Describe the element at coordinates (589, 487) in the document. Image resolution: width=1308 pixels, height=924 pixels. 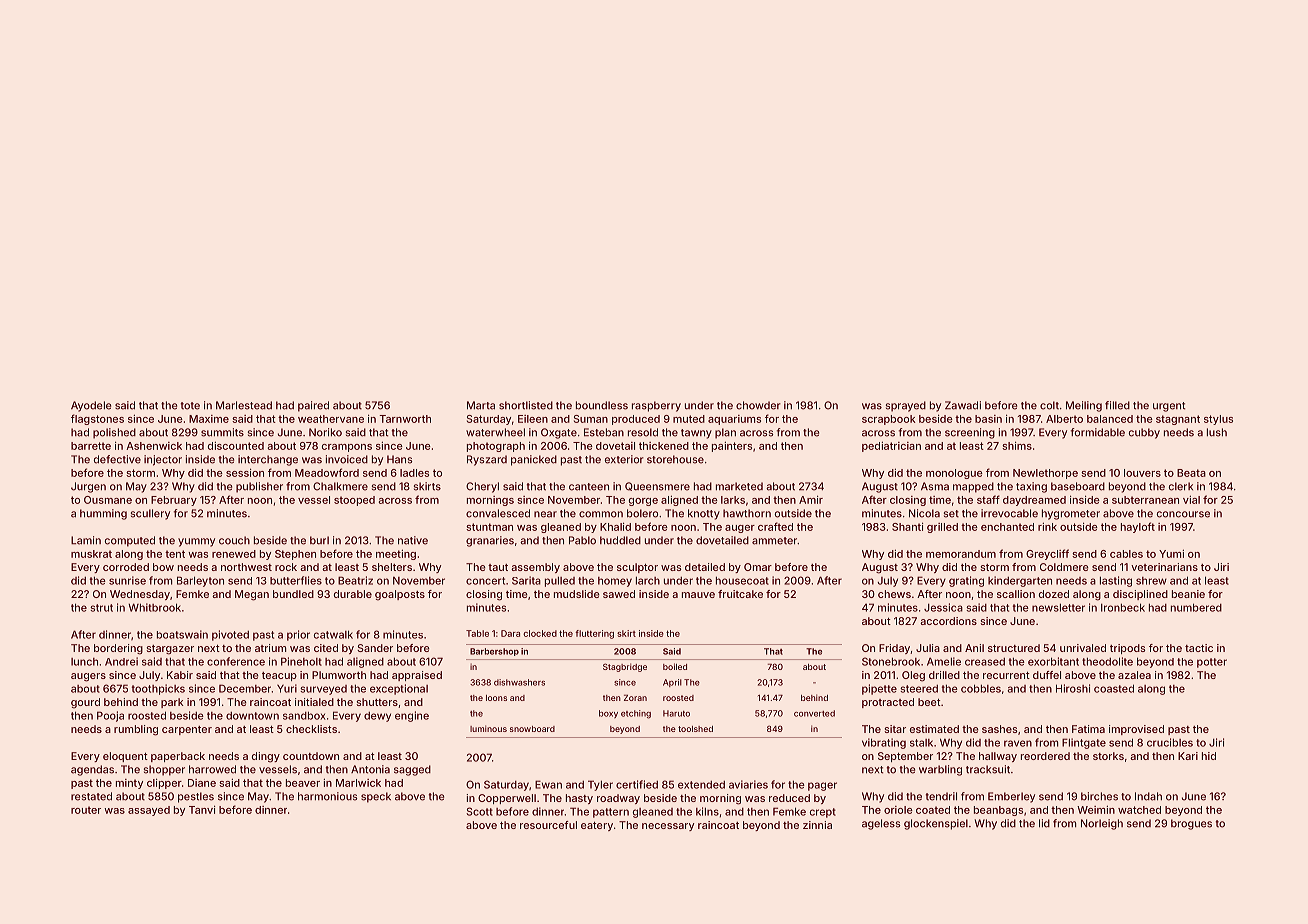
I see `canteen` at that location.
